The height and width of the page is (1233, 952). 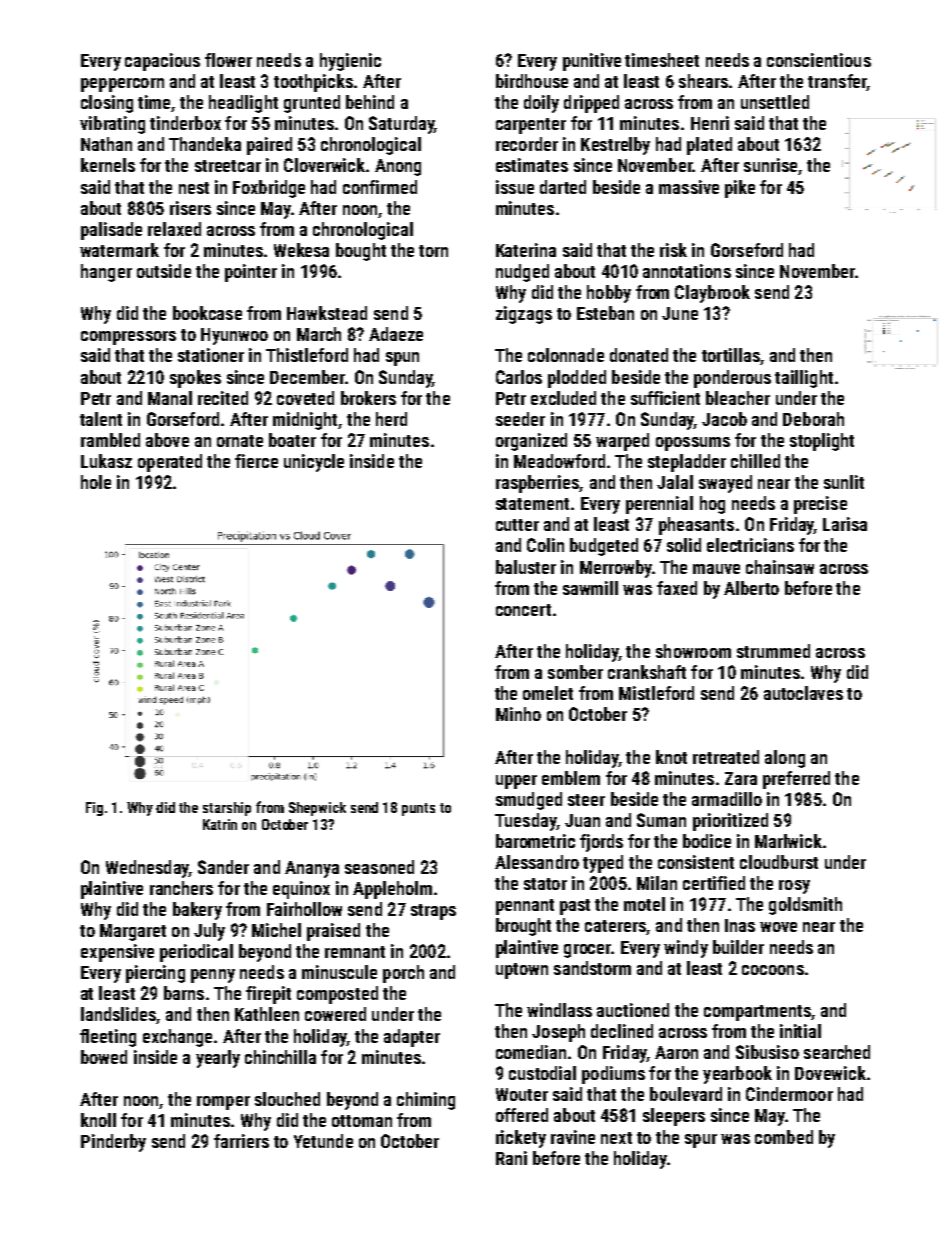 What do you see at coordinates (532, 81) in the page?
I see `birdhouse` at bounding box center [532, 81].
